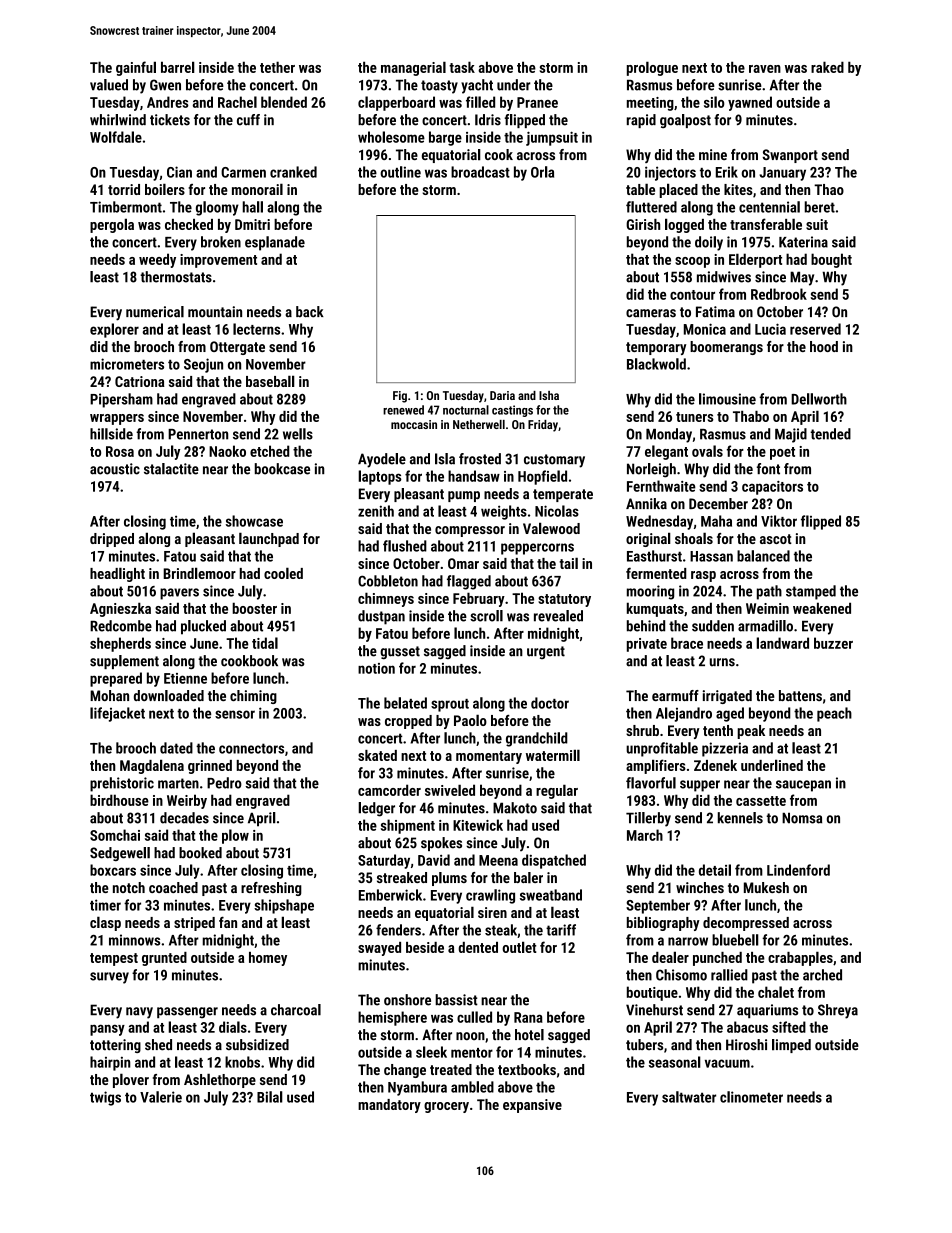  I want to click on Sedgewell, so click(120, 854).
